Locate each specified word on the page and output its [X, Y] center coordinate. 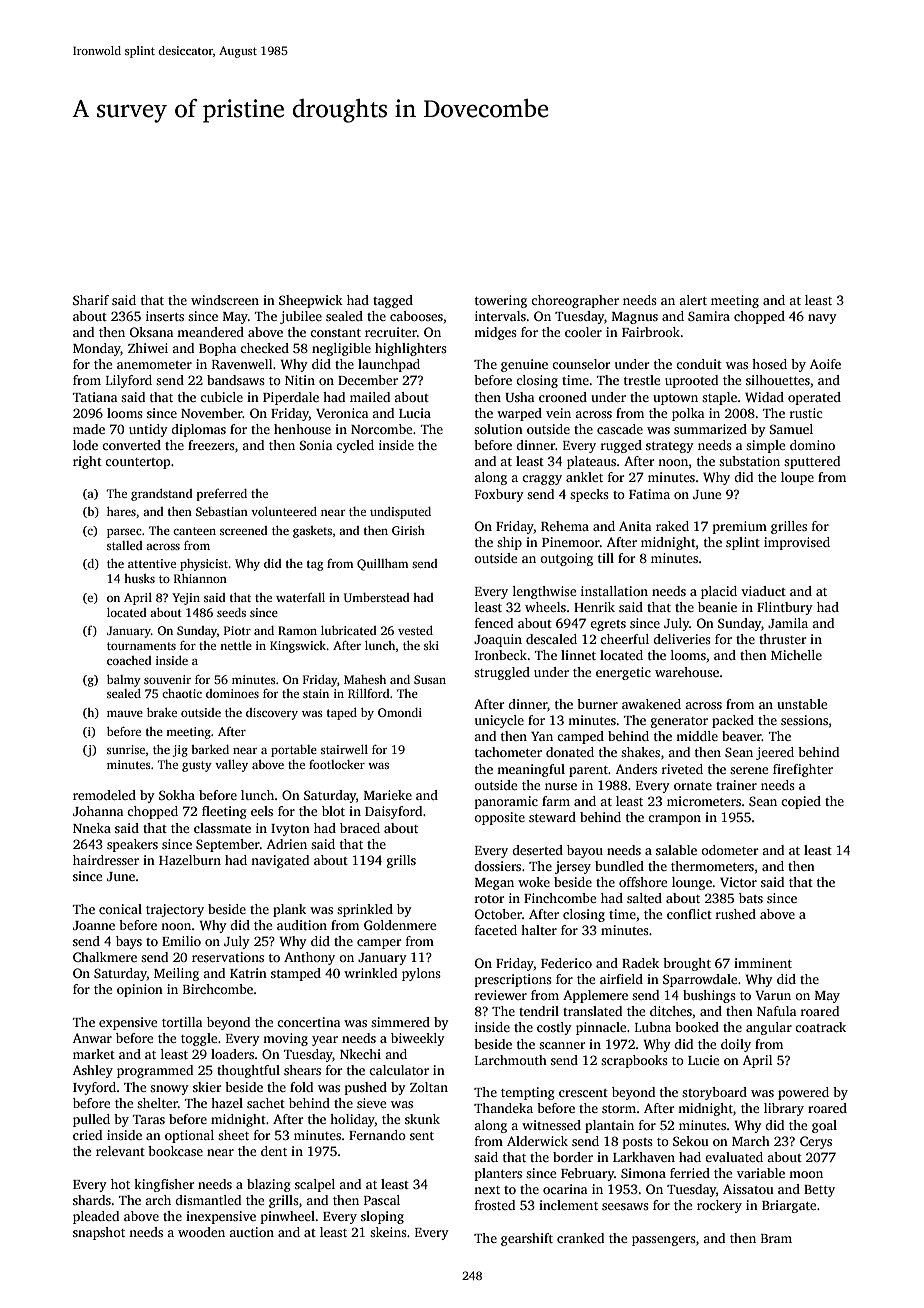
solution [498, 429]
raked [672, 526]
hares [121, 511]
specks [589, 495]
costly [554, 1028]
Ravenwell [242, 364]
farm [556, 801]
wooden [201, 1232]
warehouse [687, 672]
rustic [806, 413]
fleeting [224, 812]
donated [570, 752]
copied [801, 802]
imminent [763, 963]
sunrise [126, 749]
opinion [140, 990]
